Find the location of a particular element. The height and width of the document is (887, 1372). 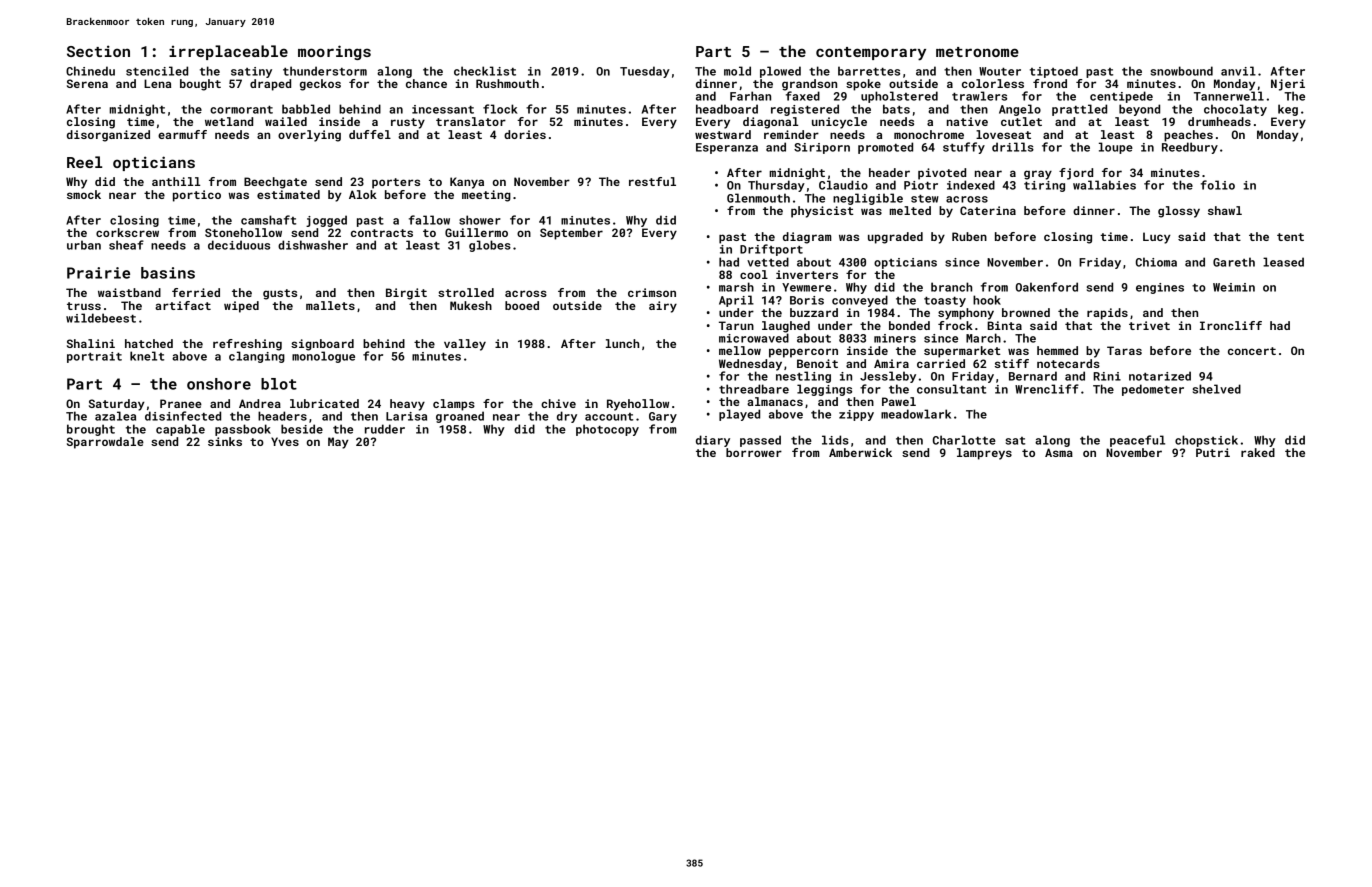

Weimin is located at coordinates (1234, 287).
